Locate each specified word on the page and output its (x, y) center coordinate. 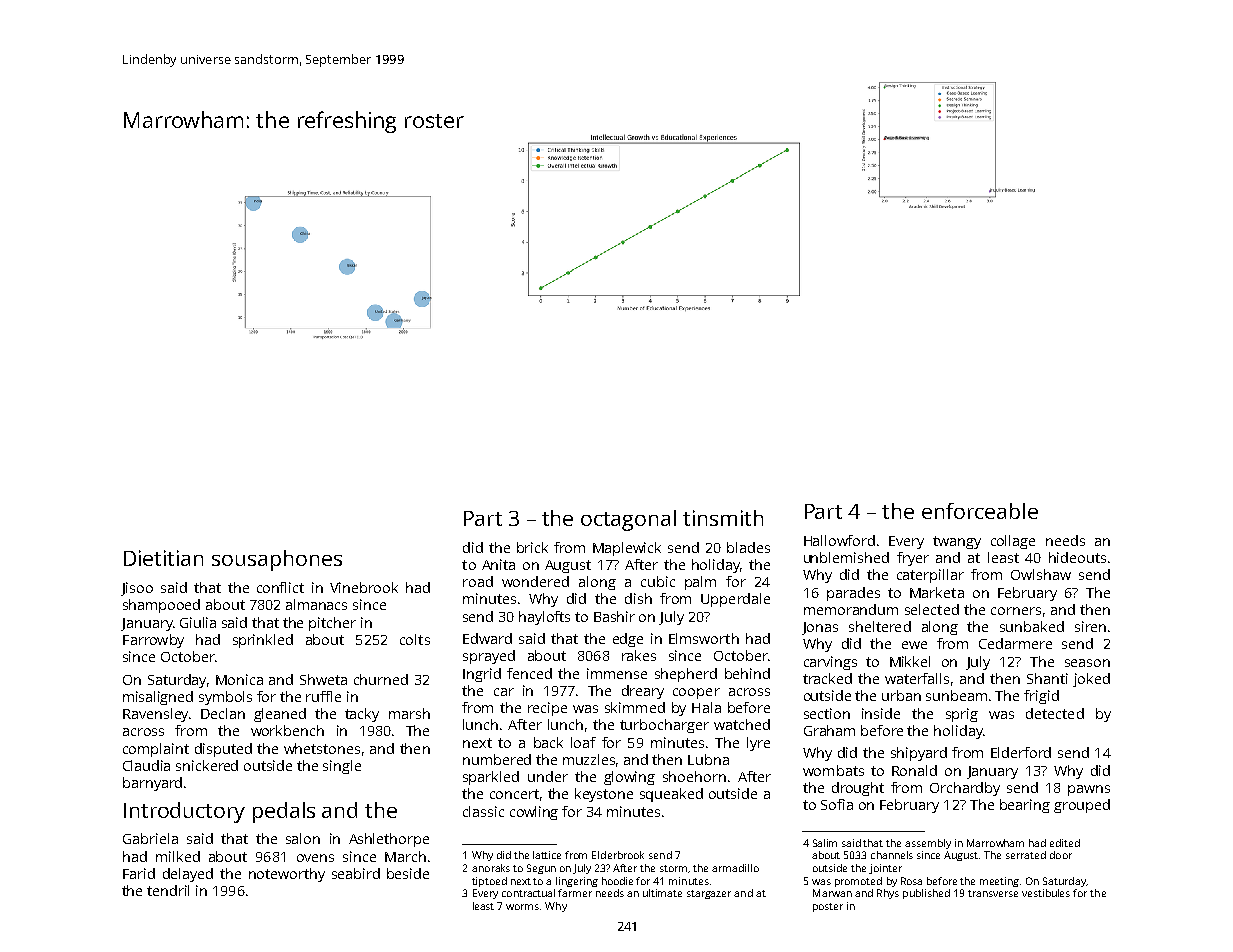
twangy (957, 542)
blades (748, 547)
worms (522, 907)
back (548, 742)
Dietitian (163, 558)
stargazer (709, 894)
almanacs (316, 604)
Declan (223, 713)
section (827, 713)
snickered (207, 765)
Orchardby (965, 789)
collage (1013, 542)
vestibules (1046, 893)
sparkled (491, 778)
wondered (535, 581)
